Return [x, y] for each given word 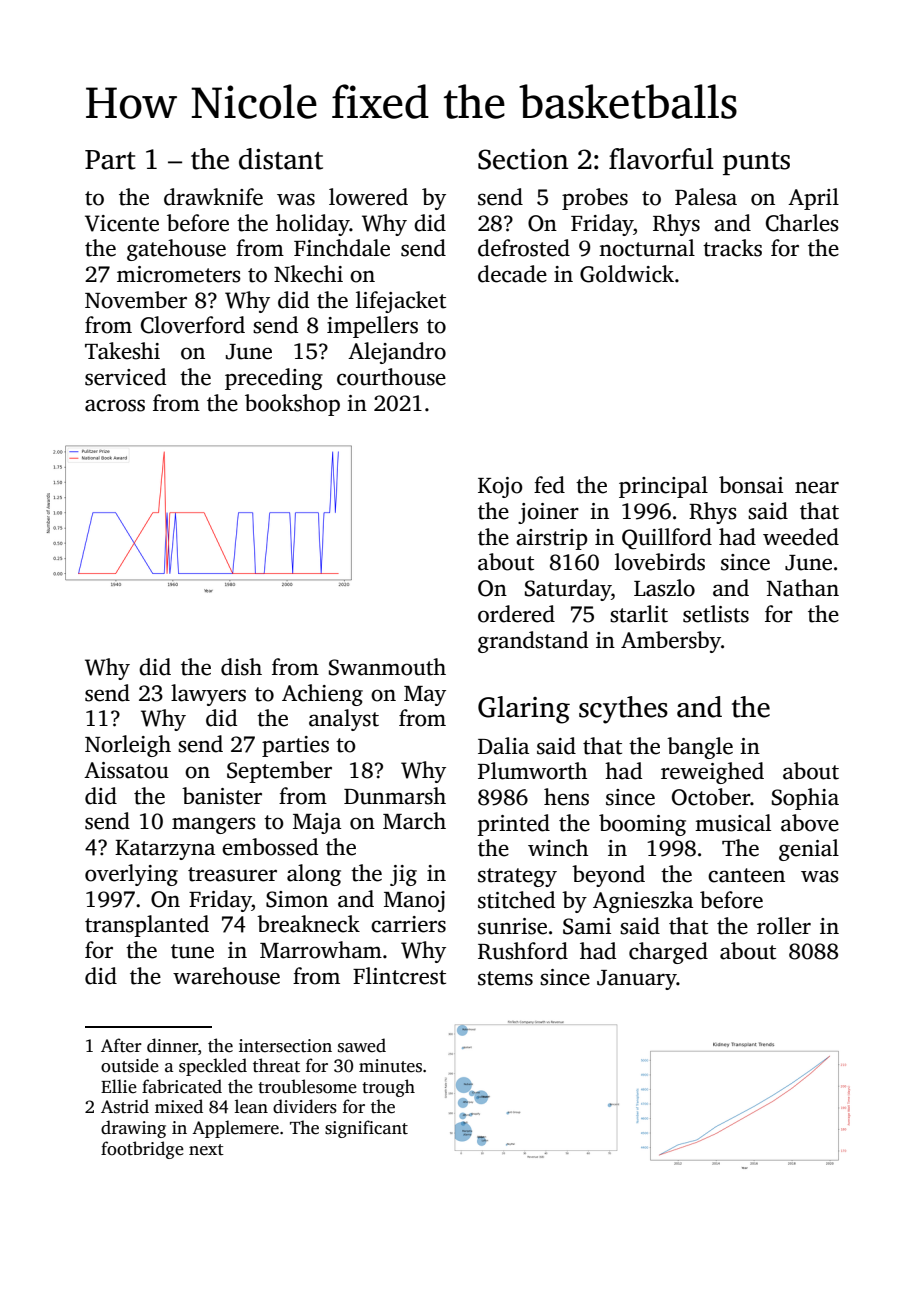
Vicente [122, 223]
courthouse [391, 377]
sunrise [512, 926]
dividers [305, 1106]
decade [512, 274]
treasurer [232, 874]
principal [663, 487]
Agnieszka [643, 902]
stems [505, 978]
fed [549, 485]
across [115, 405]
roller [784, 926]
